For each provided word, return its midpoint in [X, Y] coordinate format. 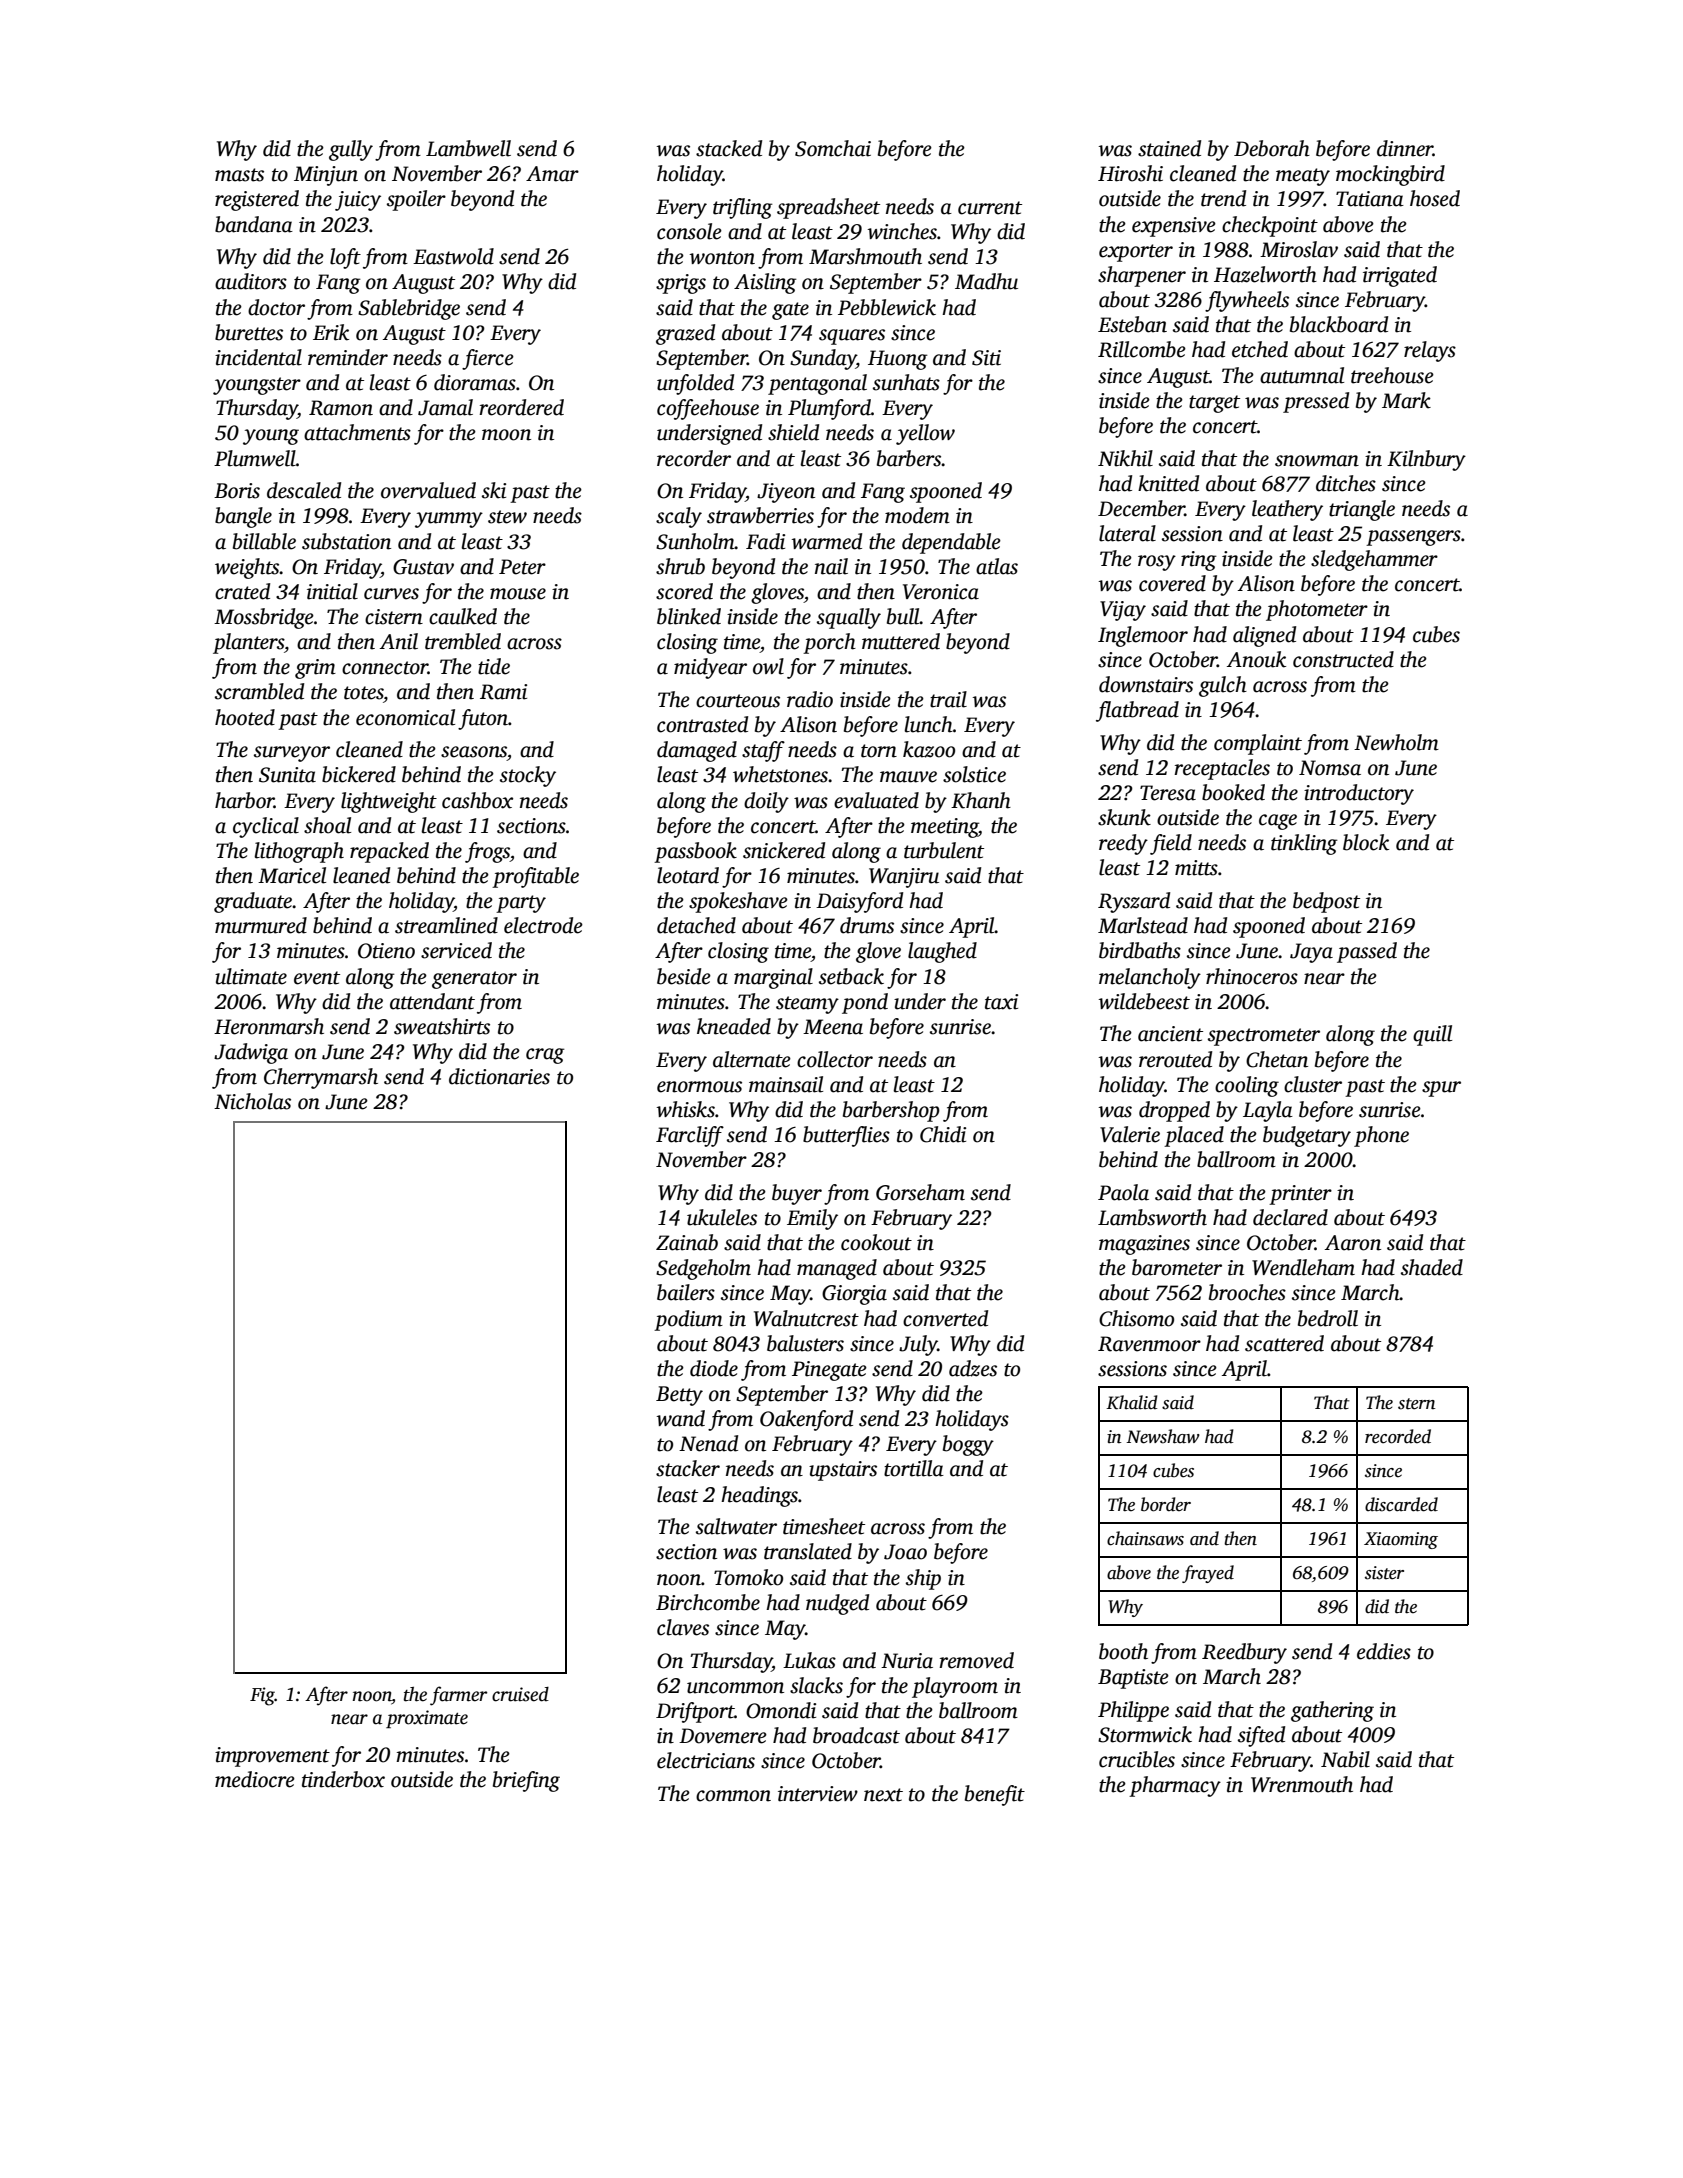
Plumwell [255, 458]
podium [688, 1320]
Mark [1406, 400]
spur [1441, 1089]
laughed [942, 952]
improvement [272, 1757]
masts [239, 175]
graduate [253, 902]
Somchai [833, 148]
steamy [807, 1005]
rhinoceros [1252, 976]
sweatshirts [442, 1026]
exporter [1136, 253]
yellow [925, 434]
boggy [968, 1445]
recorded [1398, 1436]
